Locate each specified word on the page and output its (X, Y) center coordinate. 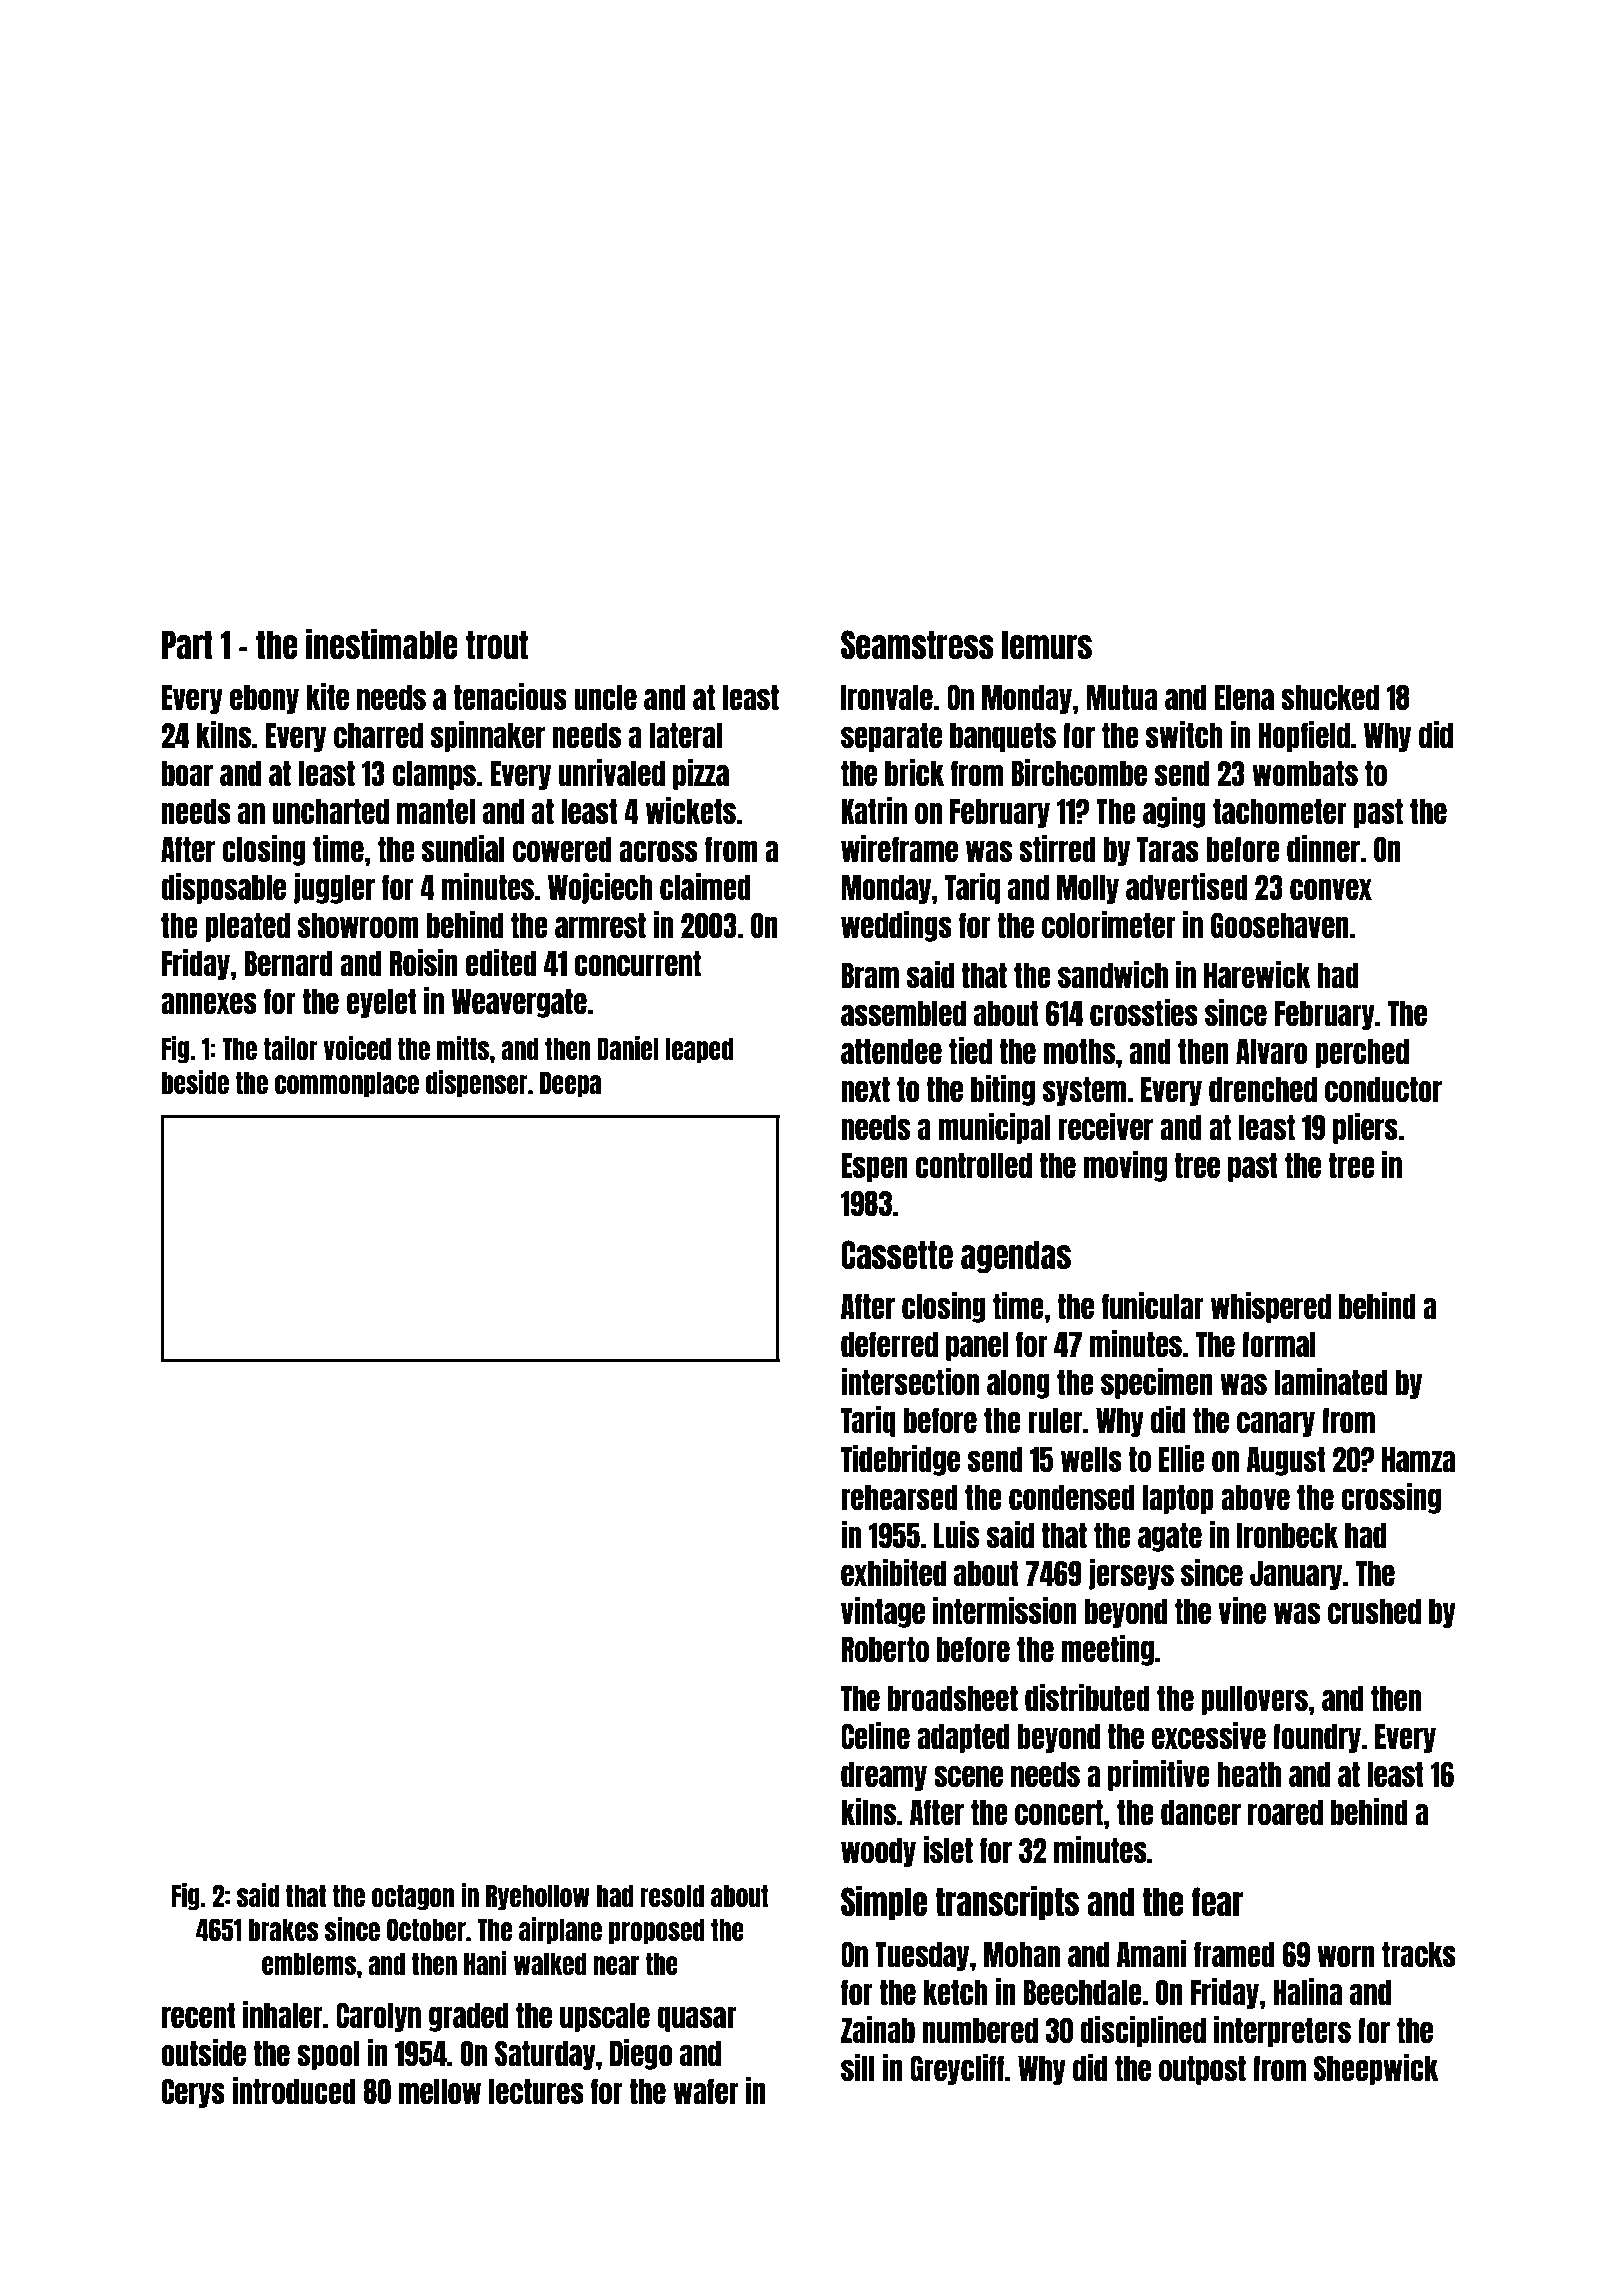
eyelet (381, 1003)
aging (1174, 812)
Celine (875, 1735)
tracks (1419, 1954)
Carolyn (378, 2017)
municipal (994, 1128)
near (616, 1965)
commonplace (347, 1084)
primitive (1158, 1775)
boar (187, 773)
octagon (413, 1897)
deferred (889, 1344)
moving (1125, 1166)
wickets (691, 810)
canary (1276, 1424)
